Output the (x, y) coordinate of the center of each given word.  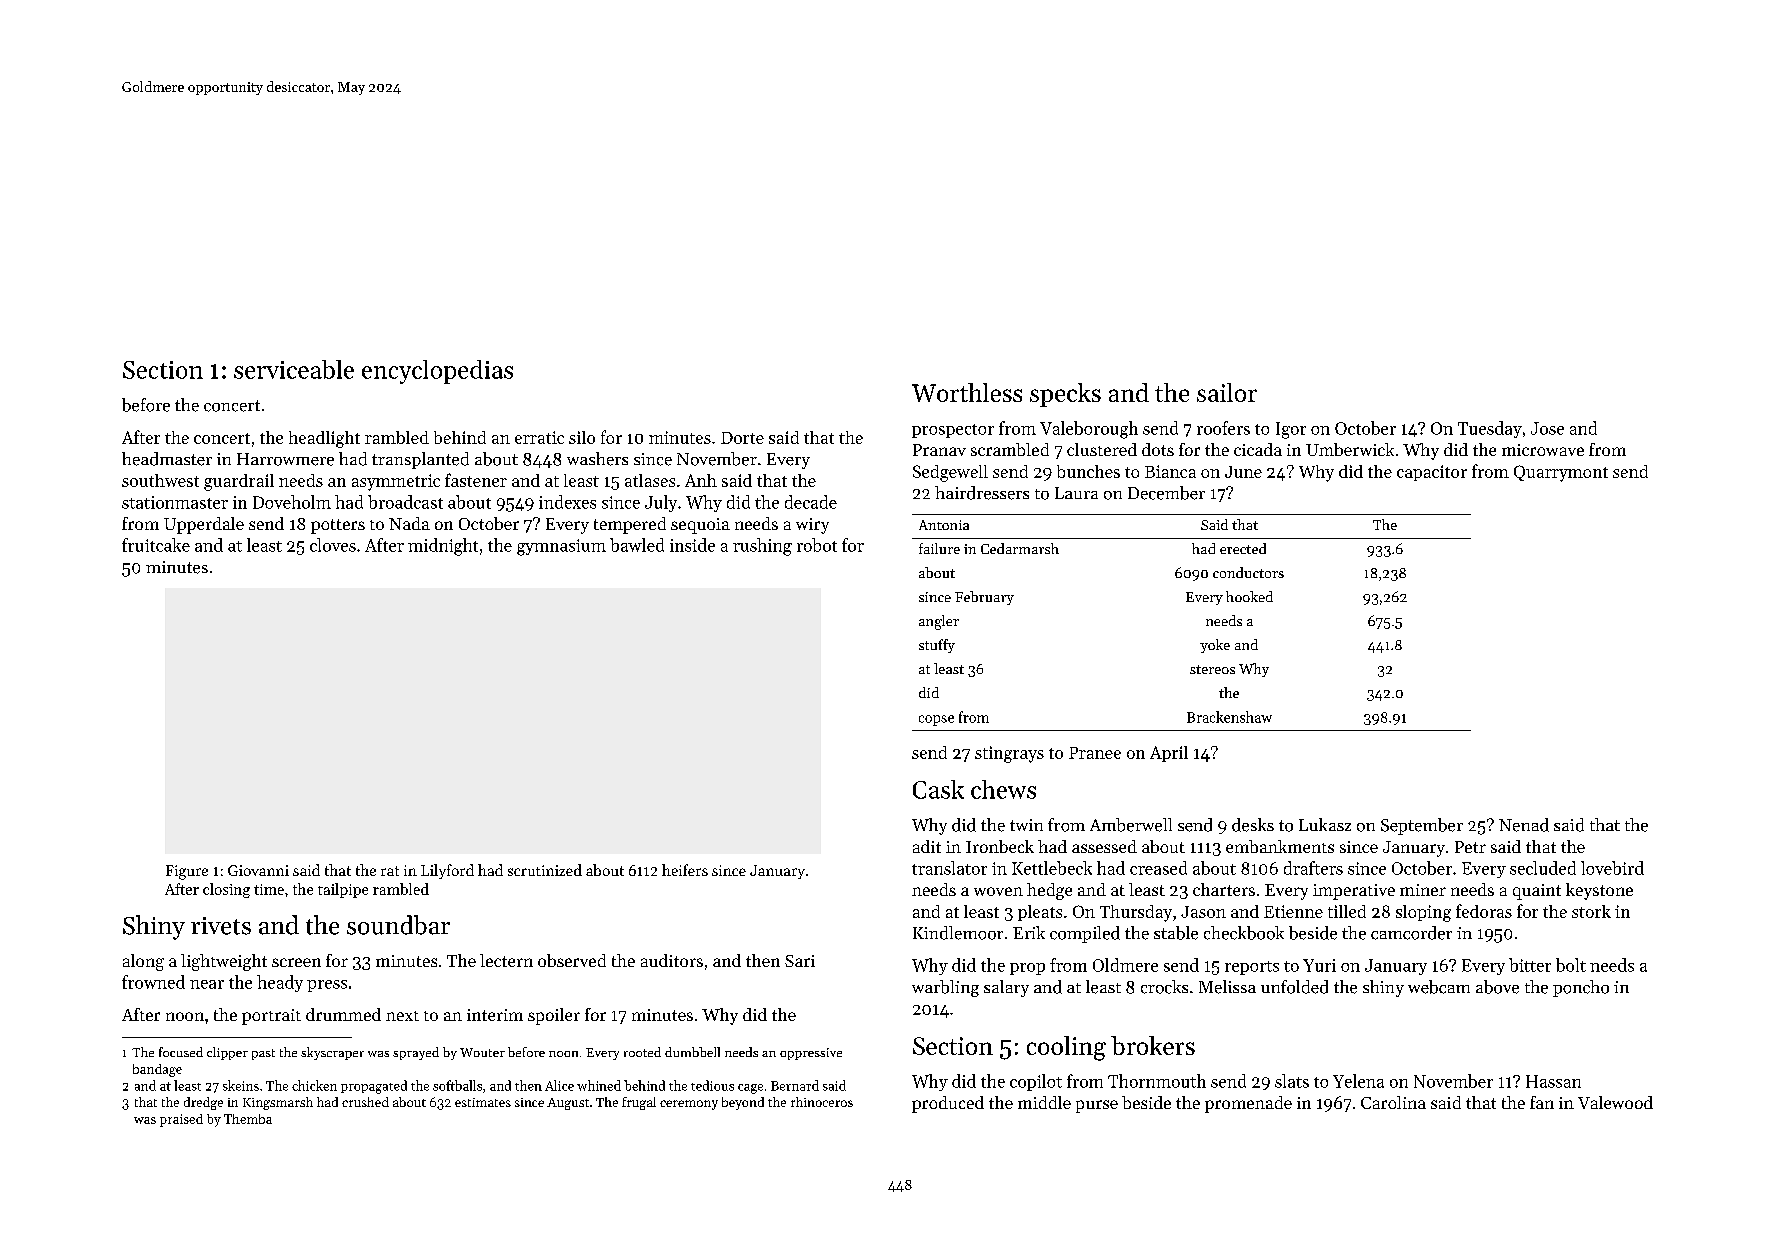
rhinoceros (822, 1102)
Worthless (967, 392)
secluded (1543, 868)
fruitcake (156, 545)
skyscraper (332, 1053)
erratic (539, 437)
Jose (1547, 428)
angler (939, 622)
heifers (685, 870)
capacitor (1432, 473)
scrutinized (545, 870)
